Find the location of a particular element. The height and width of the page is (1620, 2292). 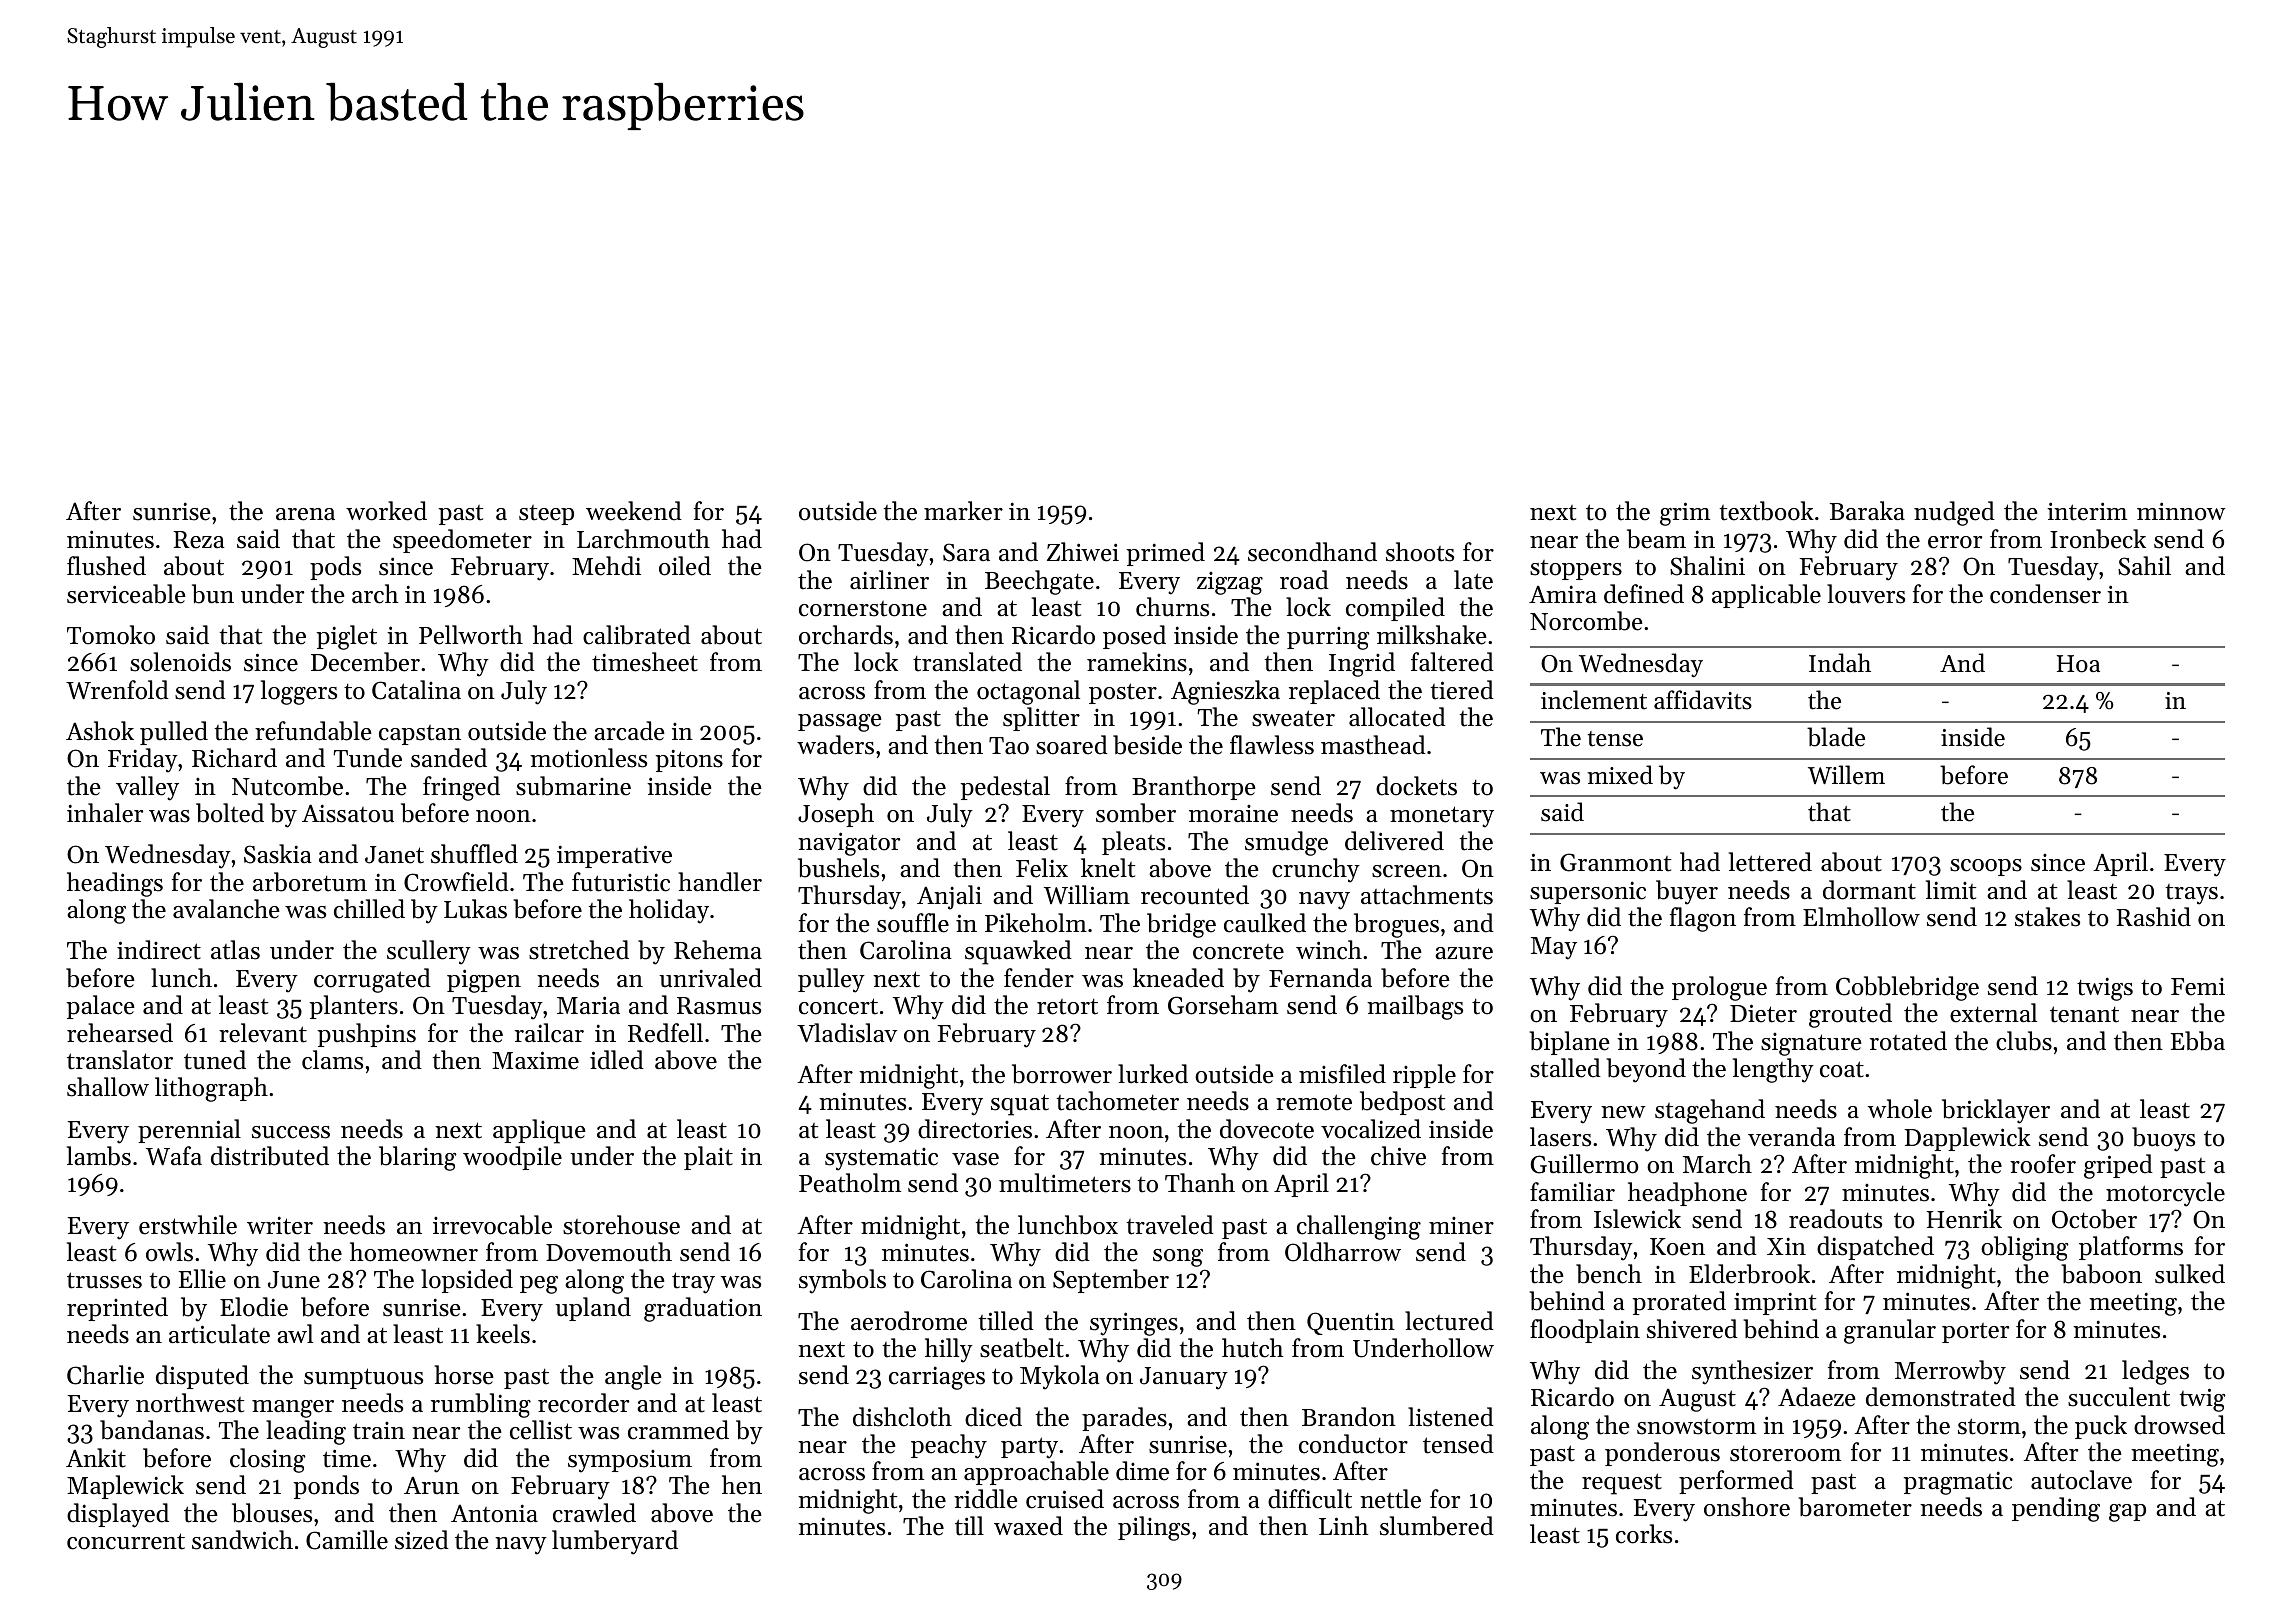

Hoa is located at coordinates (2078, 664).
